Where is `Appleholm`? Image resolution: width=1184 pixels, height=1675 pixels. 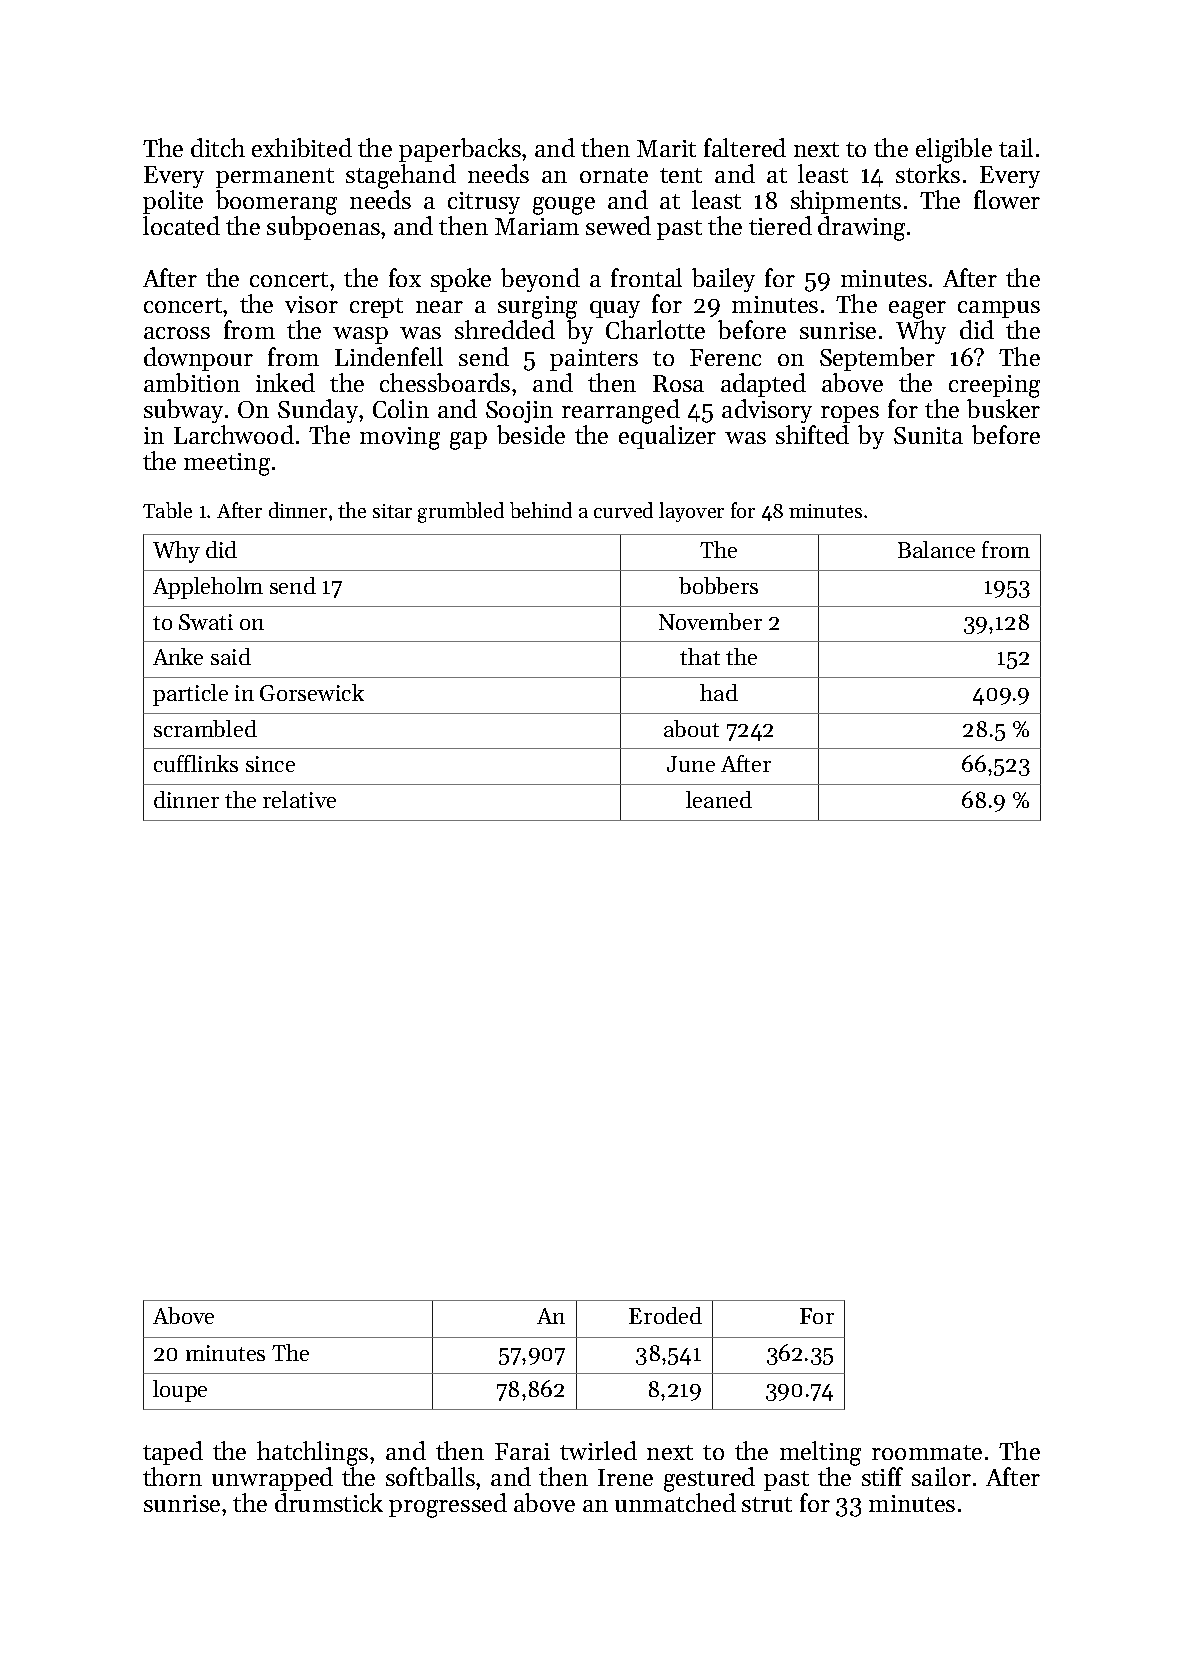
Appleholm is located at coordinates (208, 588).
